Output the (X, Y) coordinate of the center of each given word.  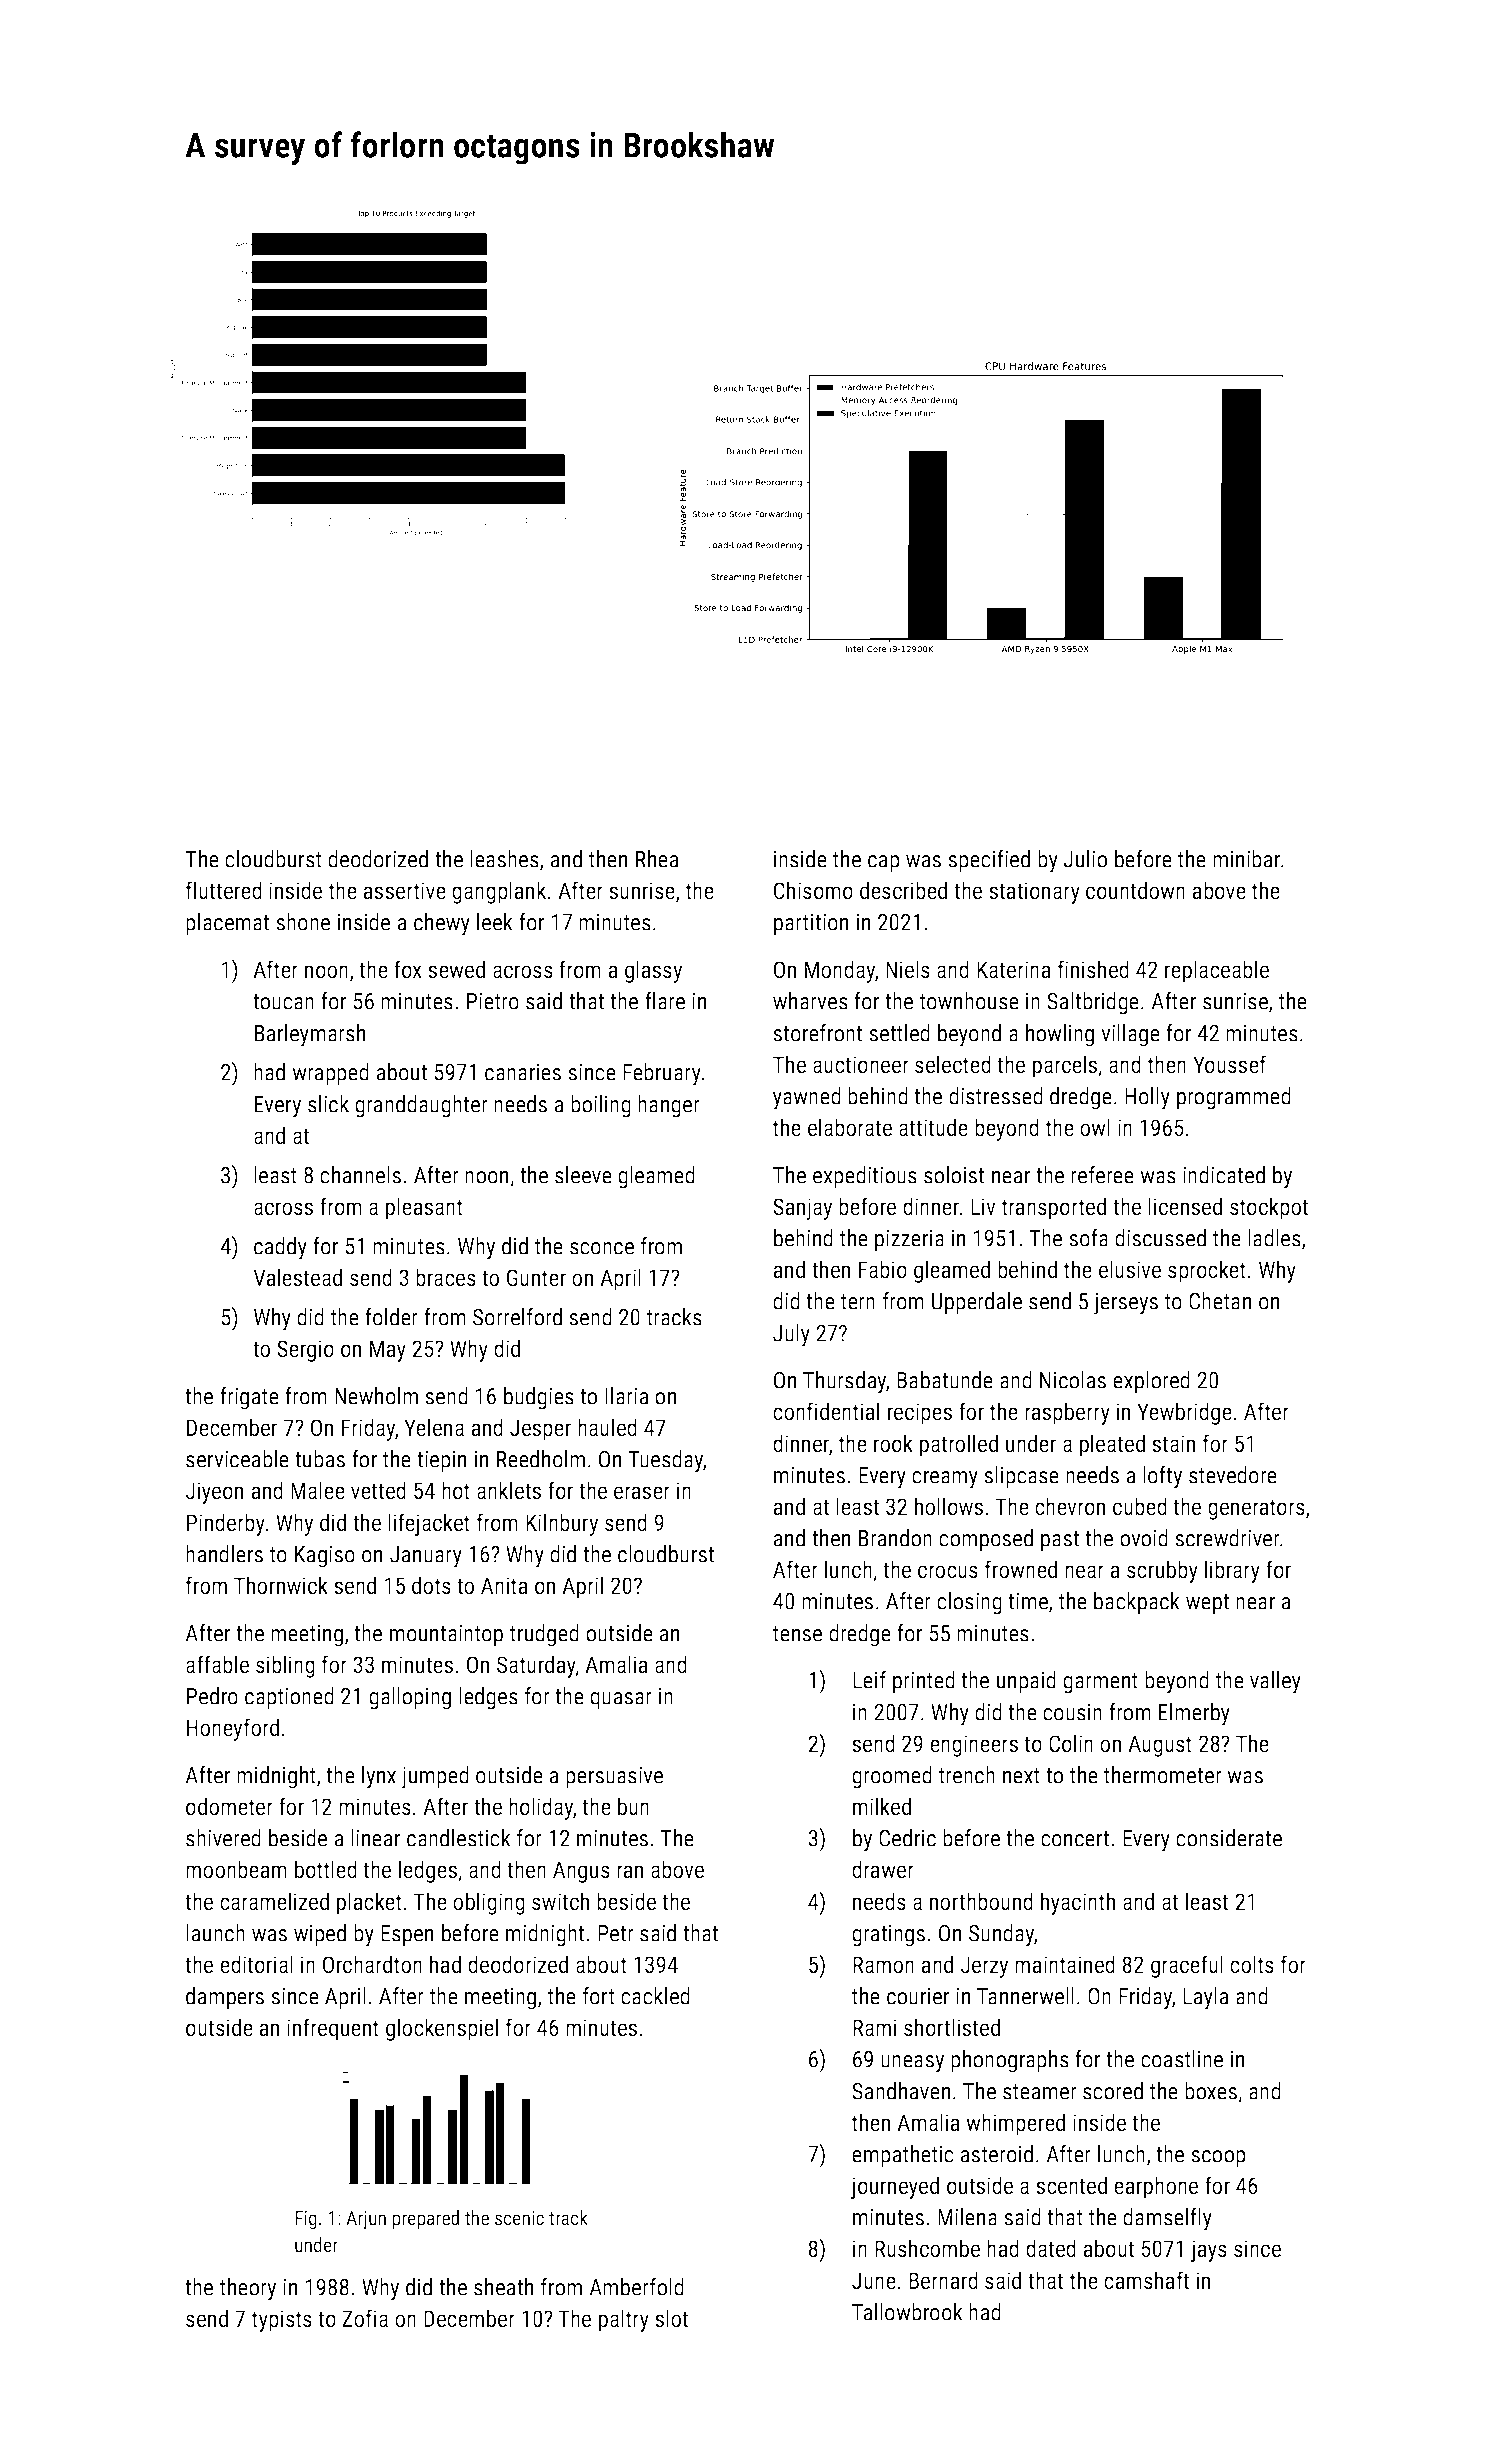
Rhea (657, 859)
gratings (888, 1936)
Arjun (366, 2220)
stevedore (1233, 1475)
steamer (1040, 2092)
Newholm (376, 1396)
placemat (227, 924)
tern (858, 1302)
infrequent (333, 2029)
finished (1093, 969)
